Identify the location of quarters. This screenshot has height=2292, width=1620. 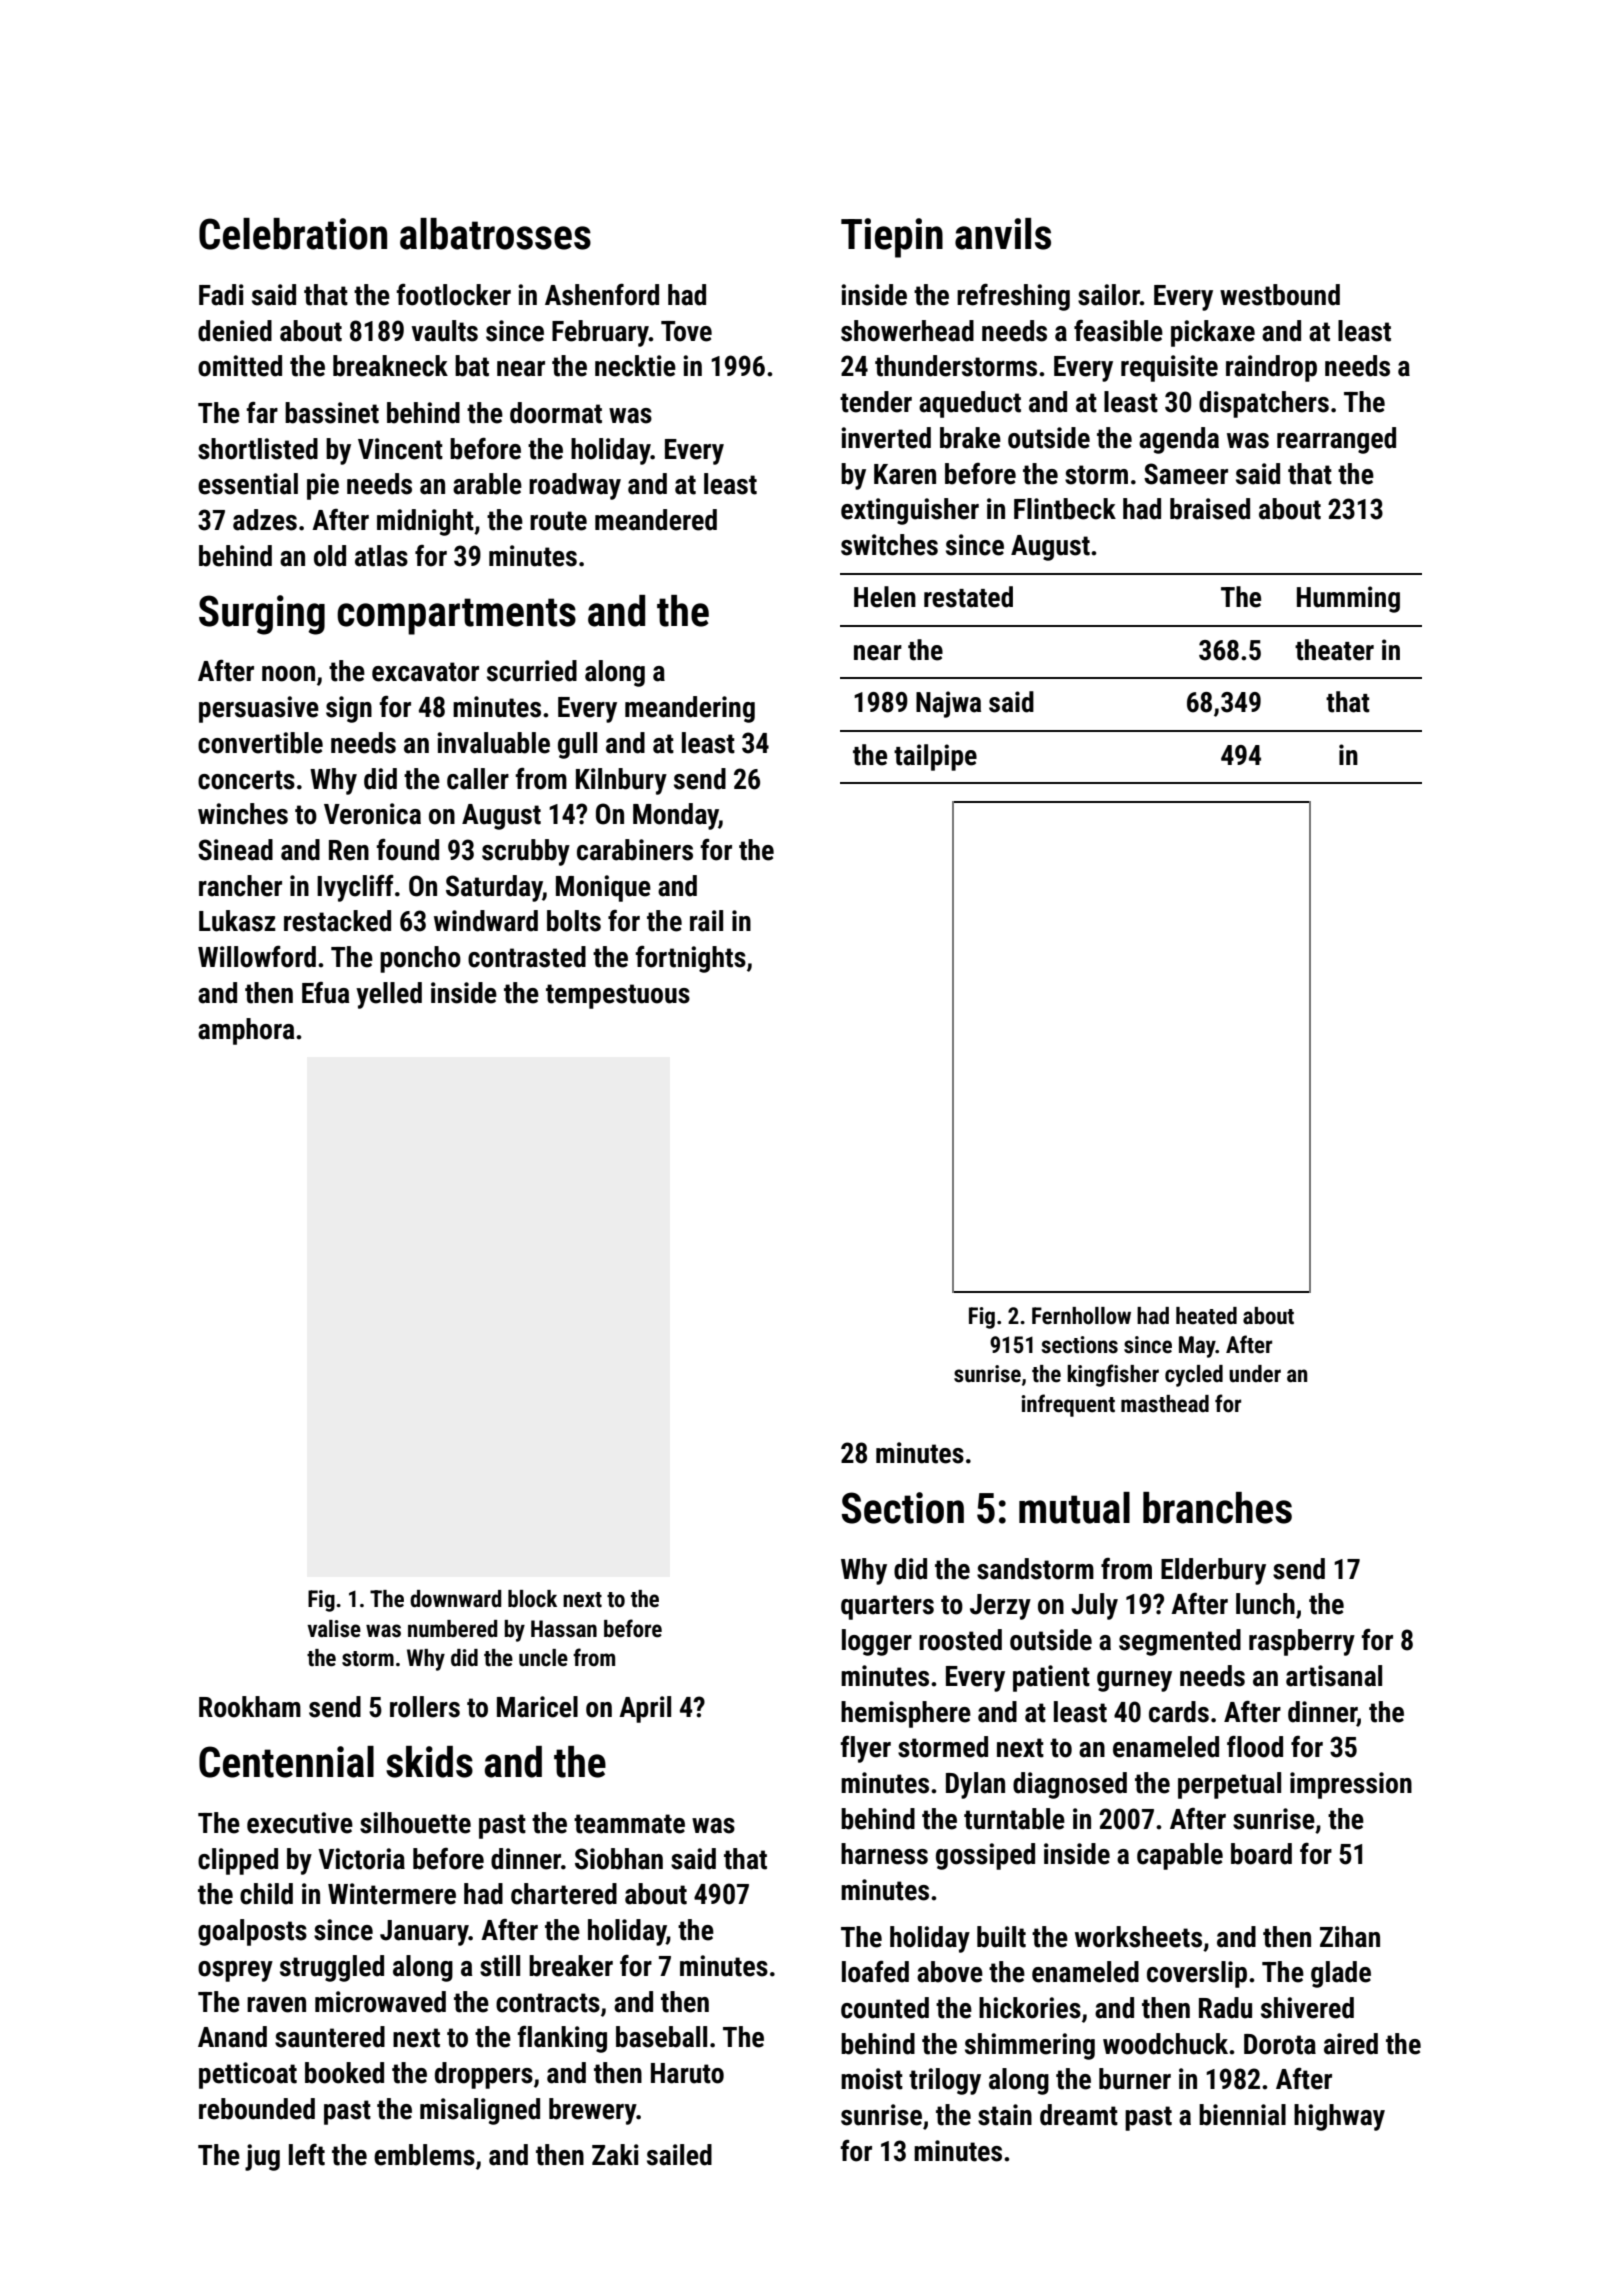
(887, 1607).
